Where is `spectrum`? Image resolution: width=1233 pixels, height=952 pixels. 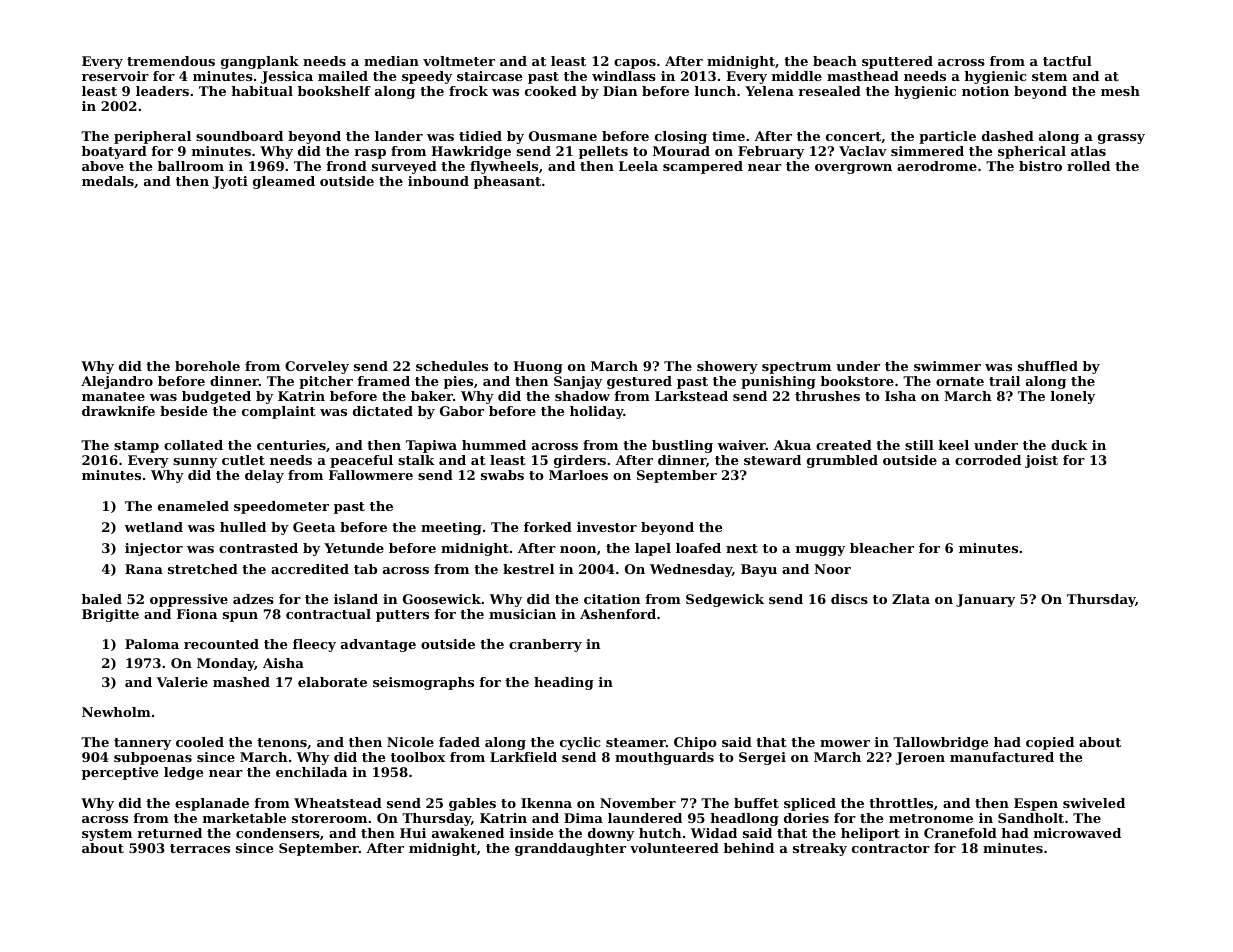 spectrum is located at coordinates (796, 368).
